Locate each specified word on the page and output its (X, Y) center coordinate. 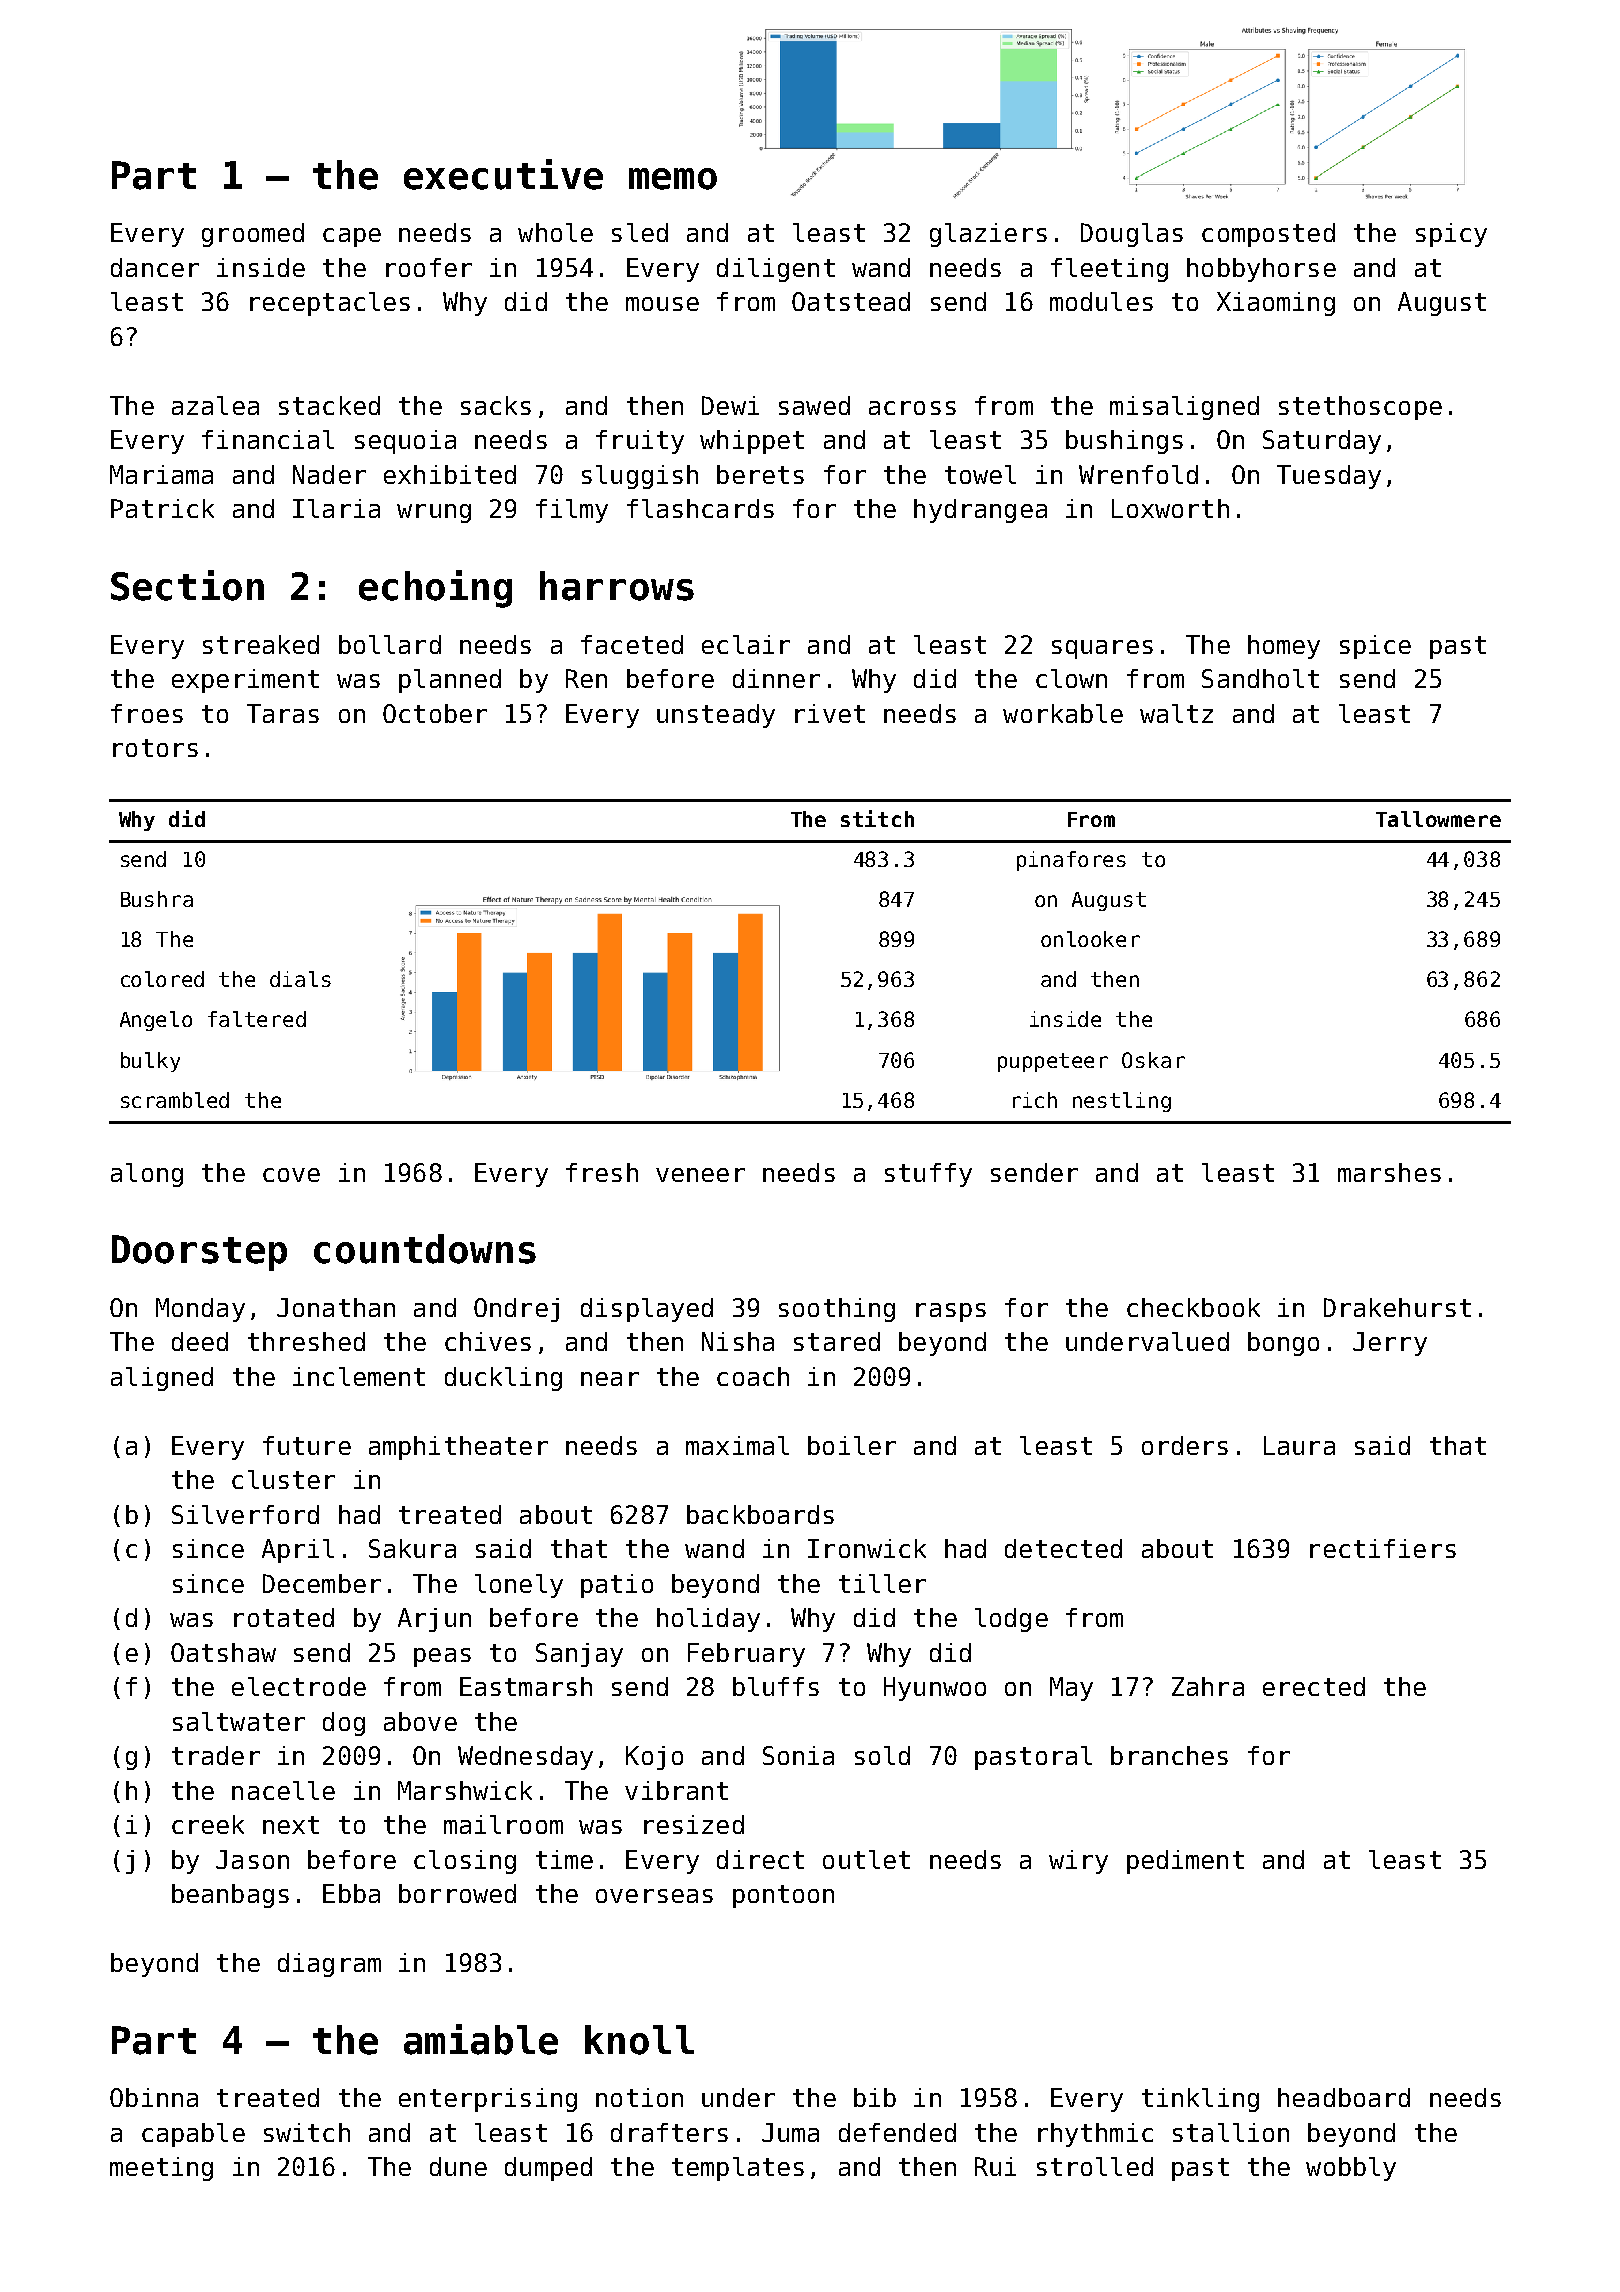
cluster (283, 1479)
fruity (640, 442)
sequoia (405, 442)
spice (1375, 647)
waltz (1176, 713)
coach (753, 1376)
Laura (1299, 1445)
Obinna (154, 2097)
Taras (283, 713)
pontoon (783, 1896)
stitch (877, 818)
